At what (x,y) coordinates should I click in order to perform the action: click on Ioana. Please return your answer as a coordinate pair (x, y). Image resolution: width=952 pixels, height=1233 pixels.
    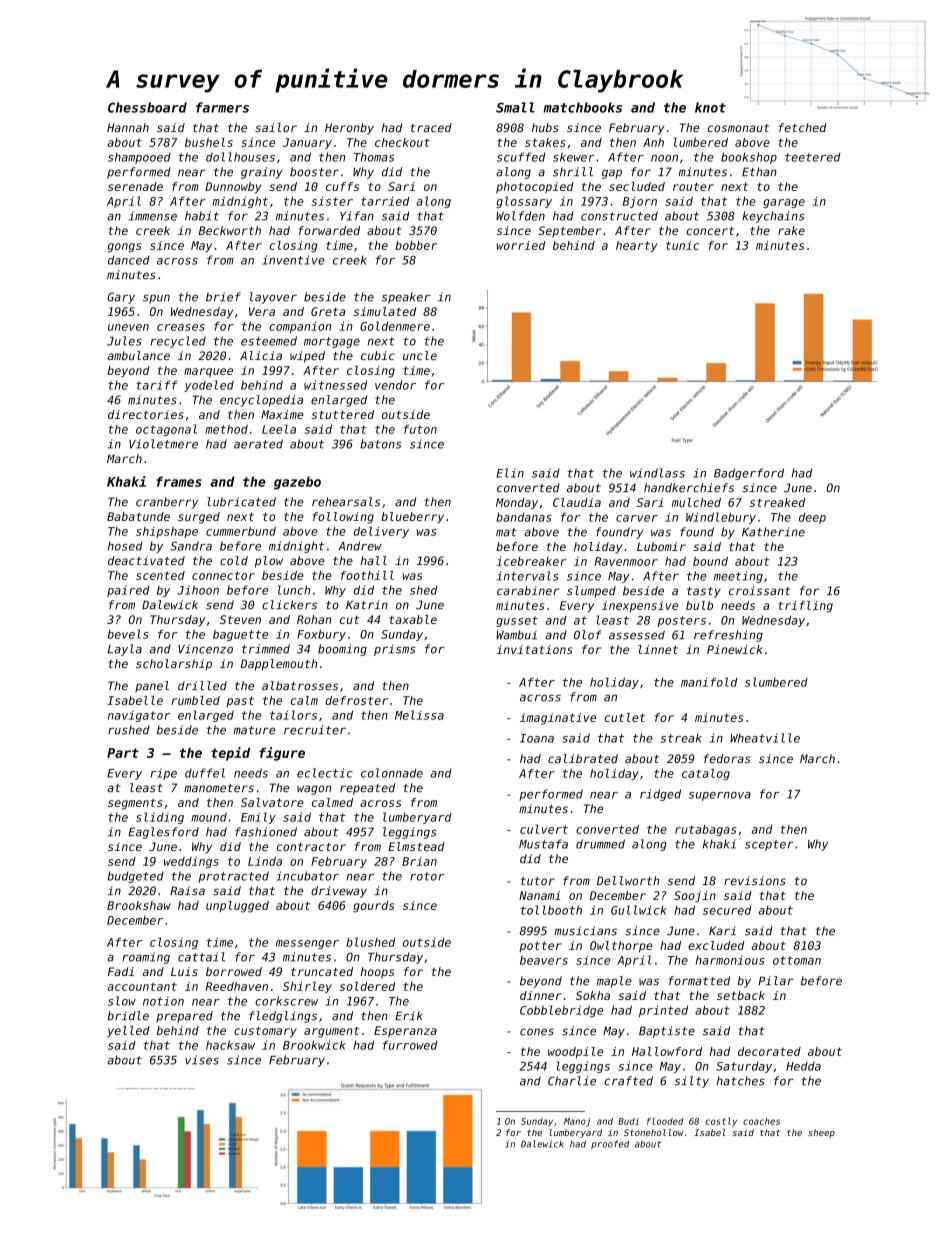
    Looking at the image, I should click on (537, 738).
